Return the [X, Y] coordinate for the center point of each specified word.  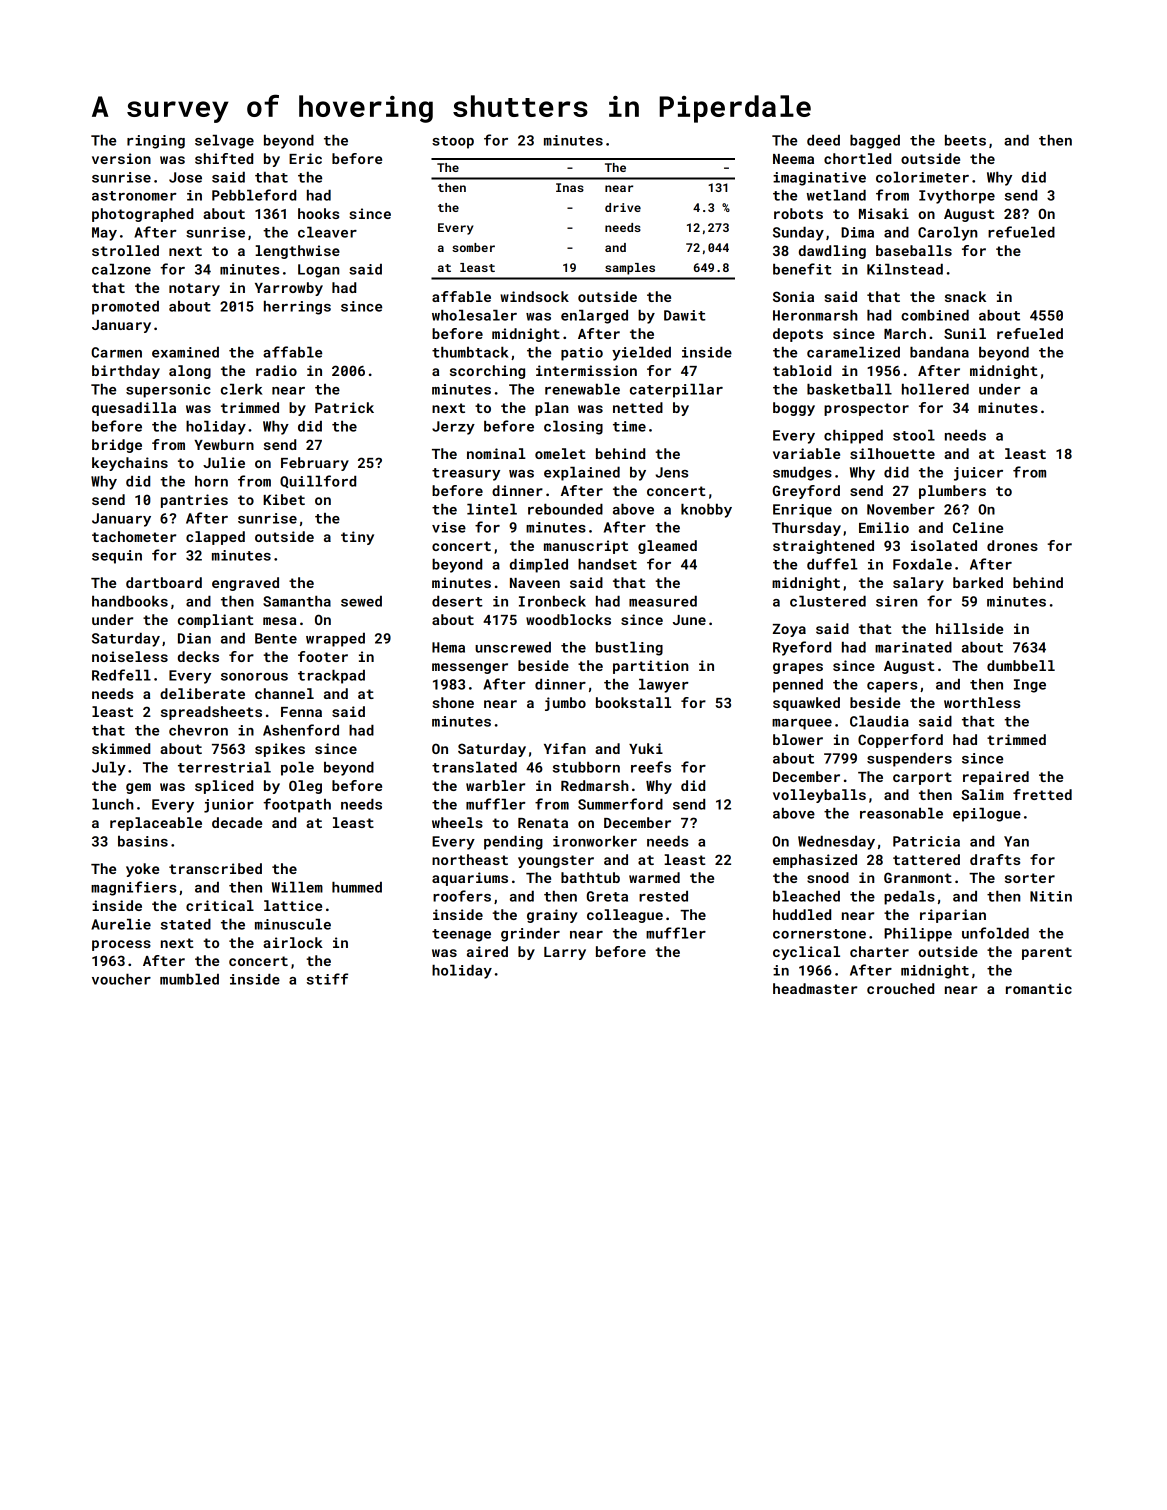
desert [457, 601]
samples [630, 269]
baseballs [914, 250]
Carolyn [947, 234]
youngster [556, 861]
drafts [995, 859]
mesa [279, 621]
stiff [327, 979]
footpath [297, 805]
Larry [565, 953]
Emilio [884, 527]
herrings [297, 308]
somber [473, 247]
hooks [318, 213]
